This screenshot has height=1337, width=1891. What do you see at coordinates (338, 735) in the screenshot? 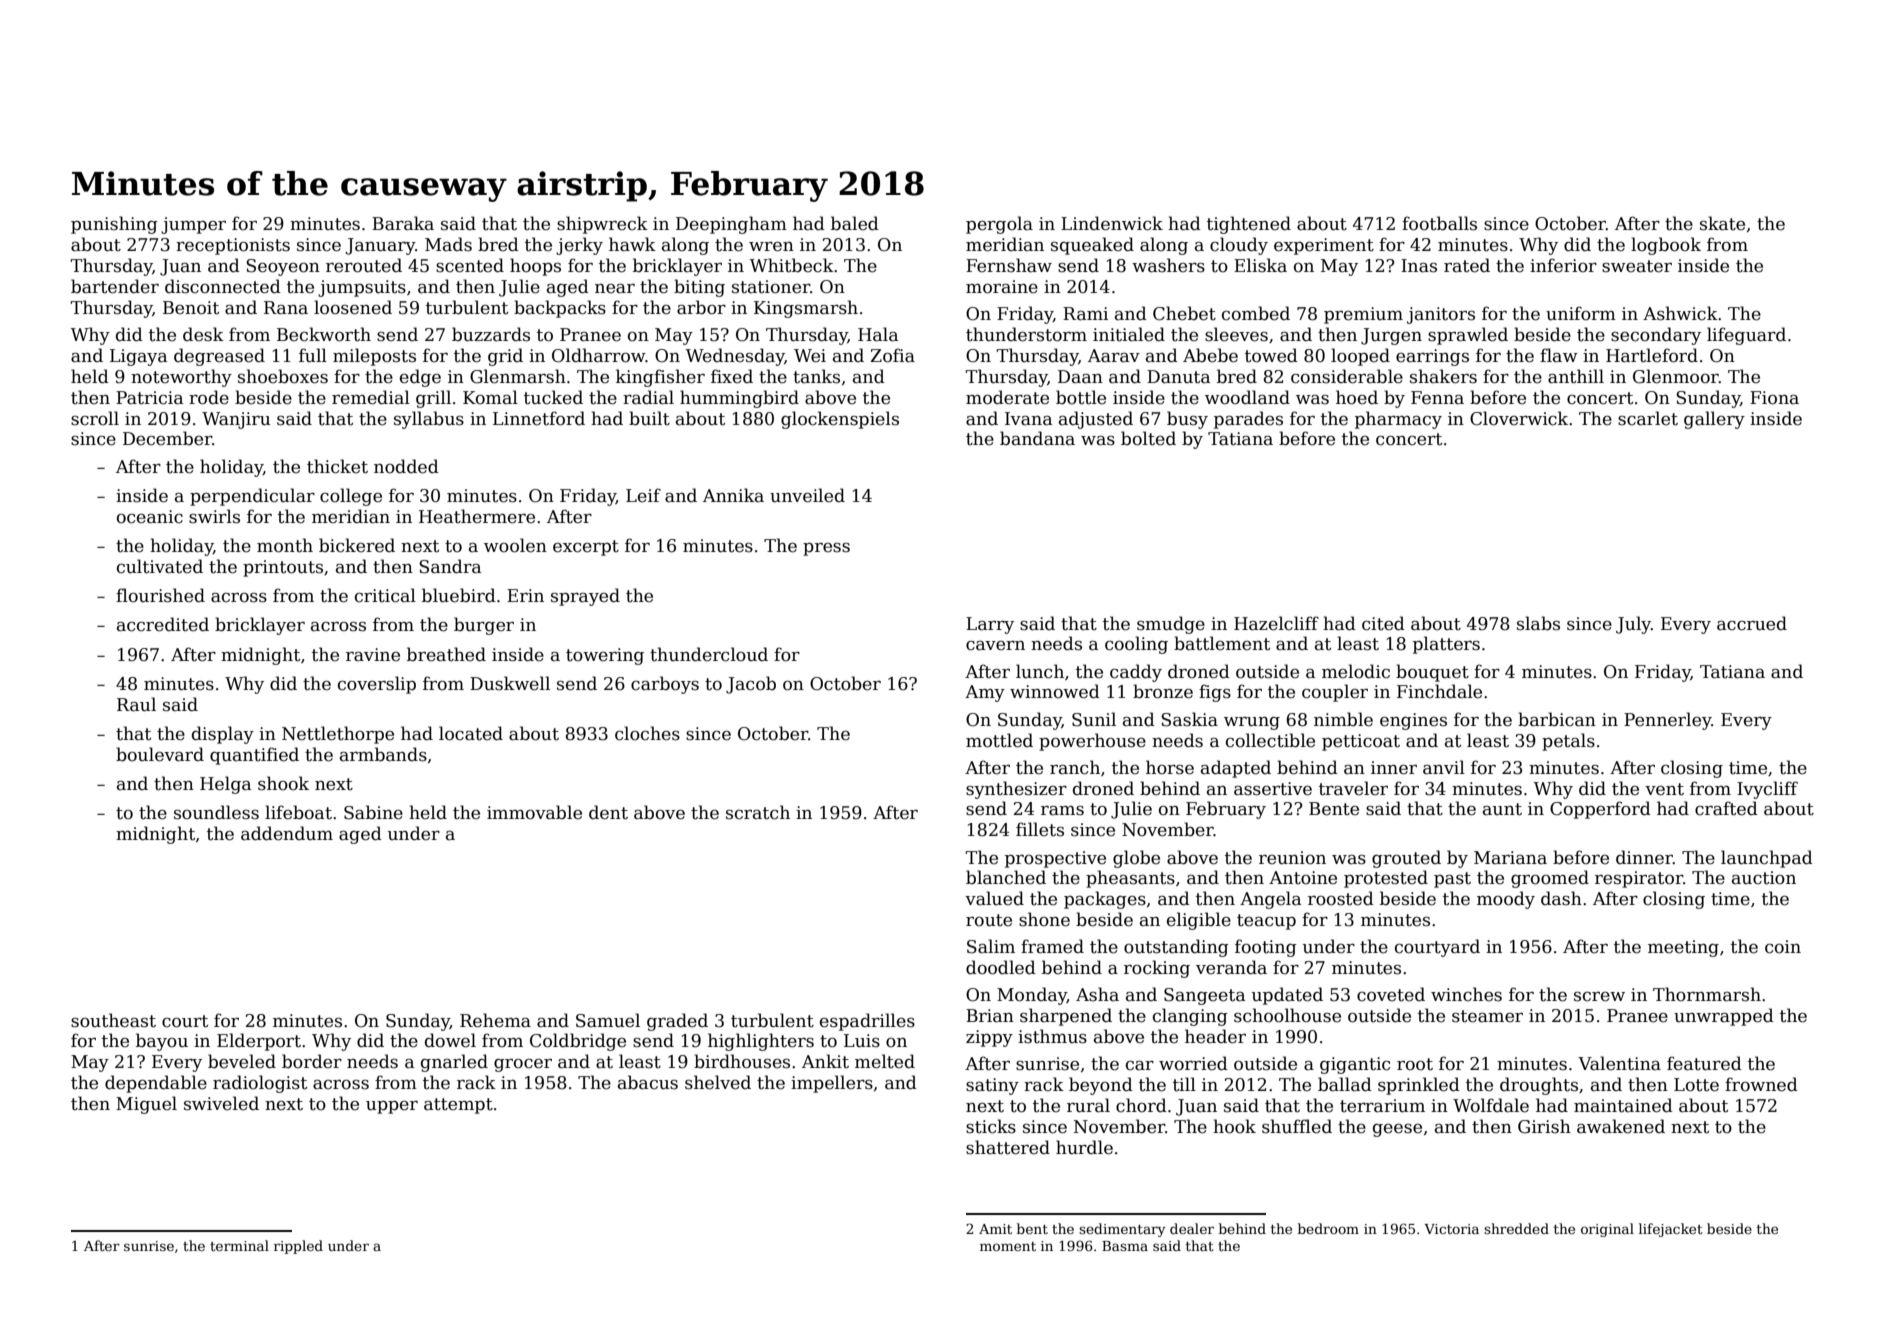
I see `Nettlethorpe` at bounding box center [338, 735].
